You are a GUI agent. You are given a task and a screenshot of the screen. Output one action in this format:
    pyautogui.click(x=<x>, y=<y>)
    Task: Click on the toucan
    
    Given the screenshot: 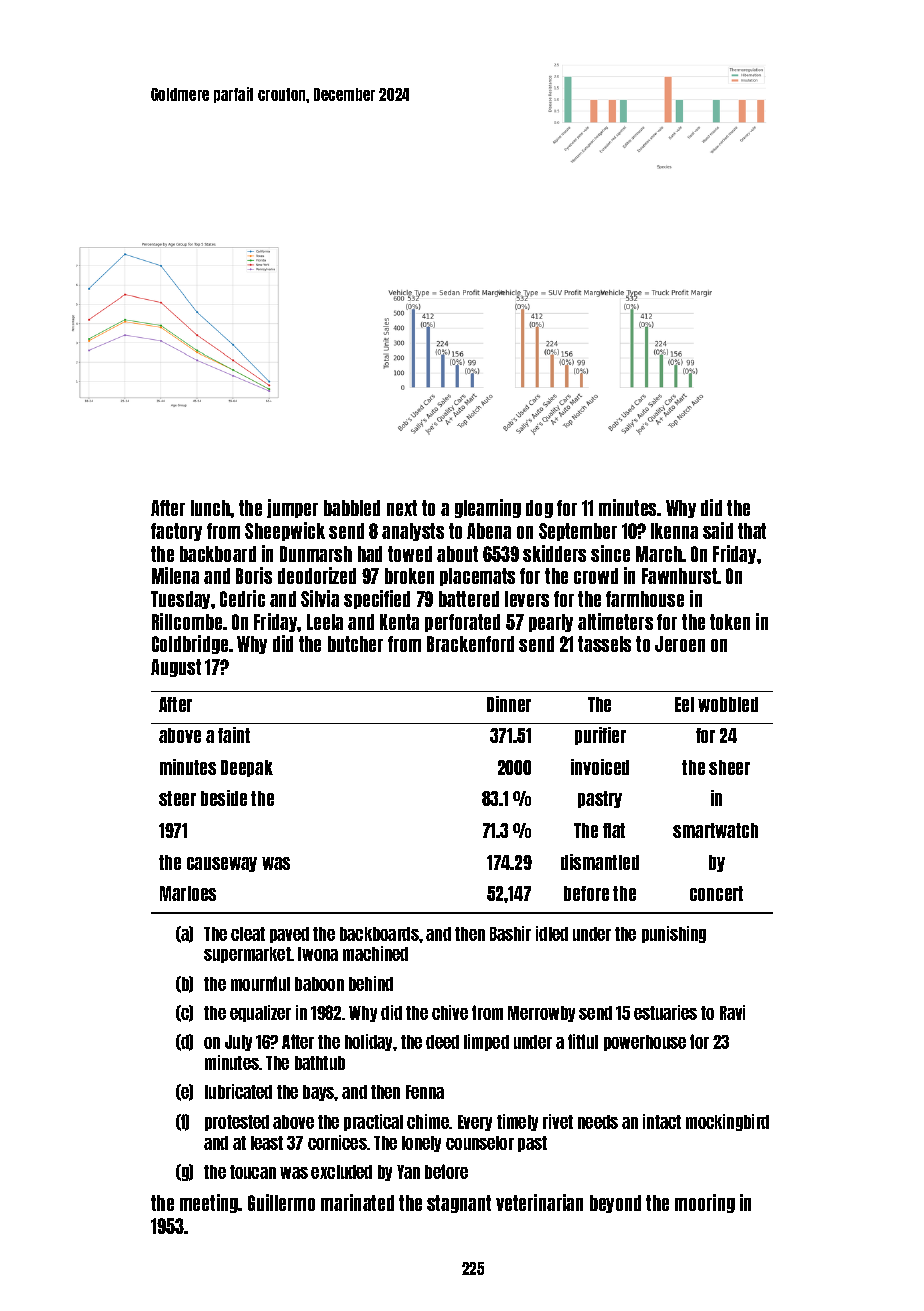 What is the action you would take?
    pyautogui.click(x=253, y=1172)
